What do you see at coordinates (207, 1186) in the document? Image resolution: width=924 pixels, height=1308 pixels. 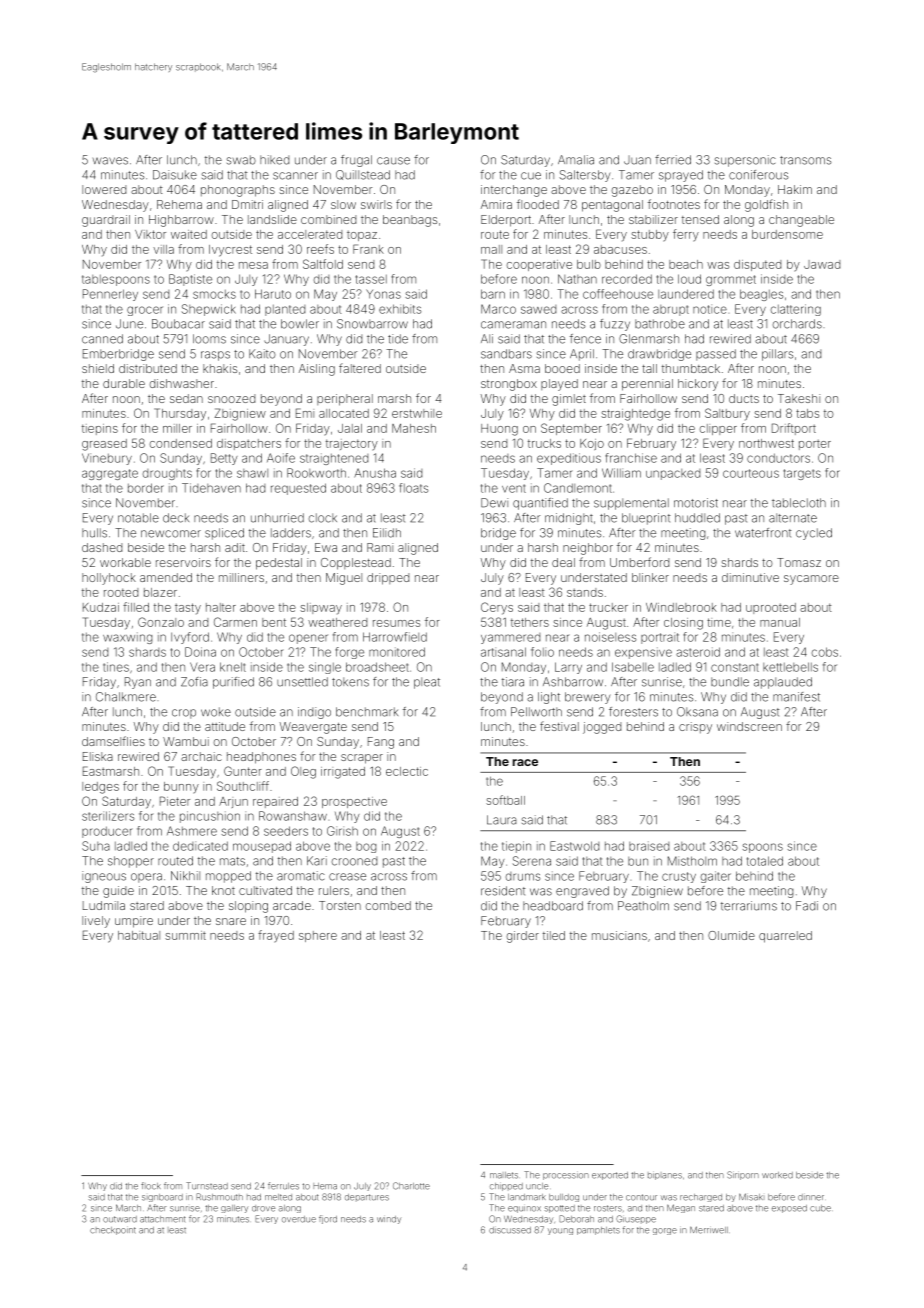 I see `Turnstead` at bounding box center [207, 1186].
